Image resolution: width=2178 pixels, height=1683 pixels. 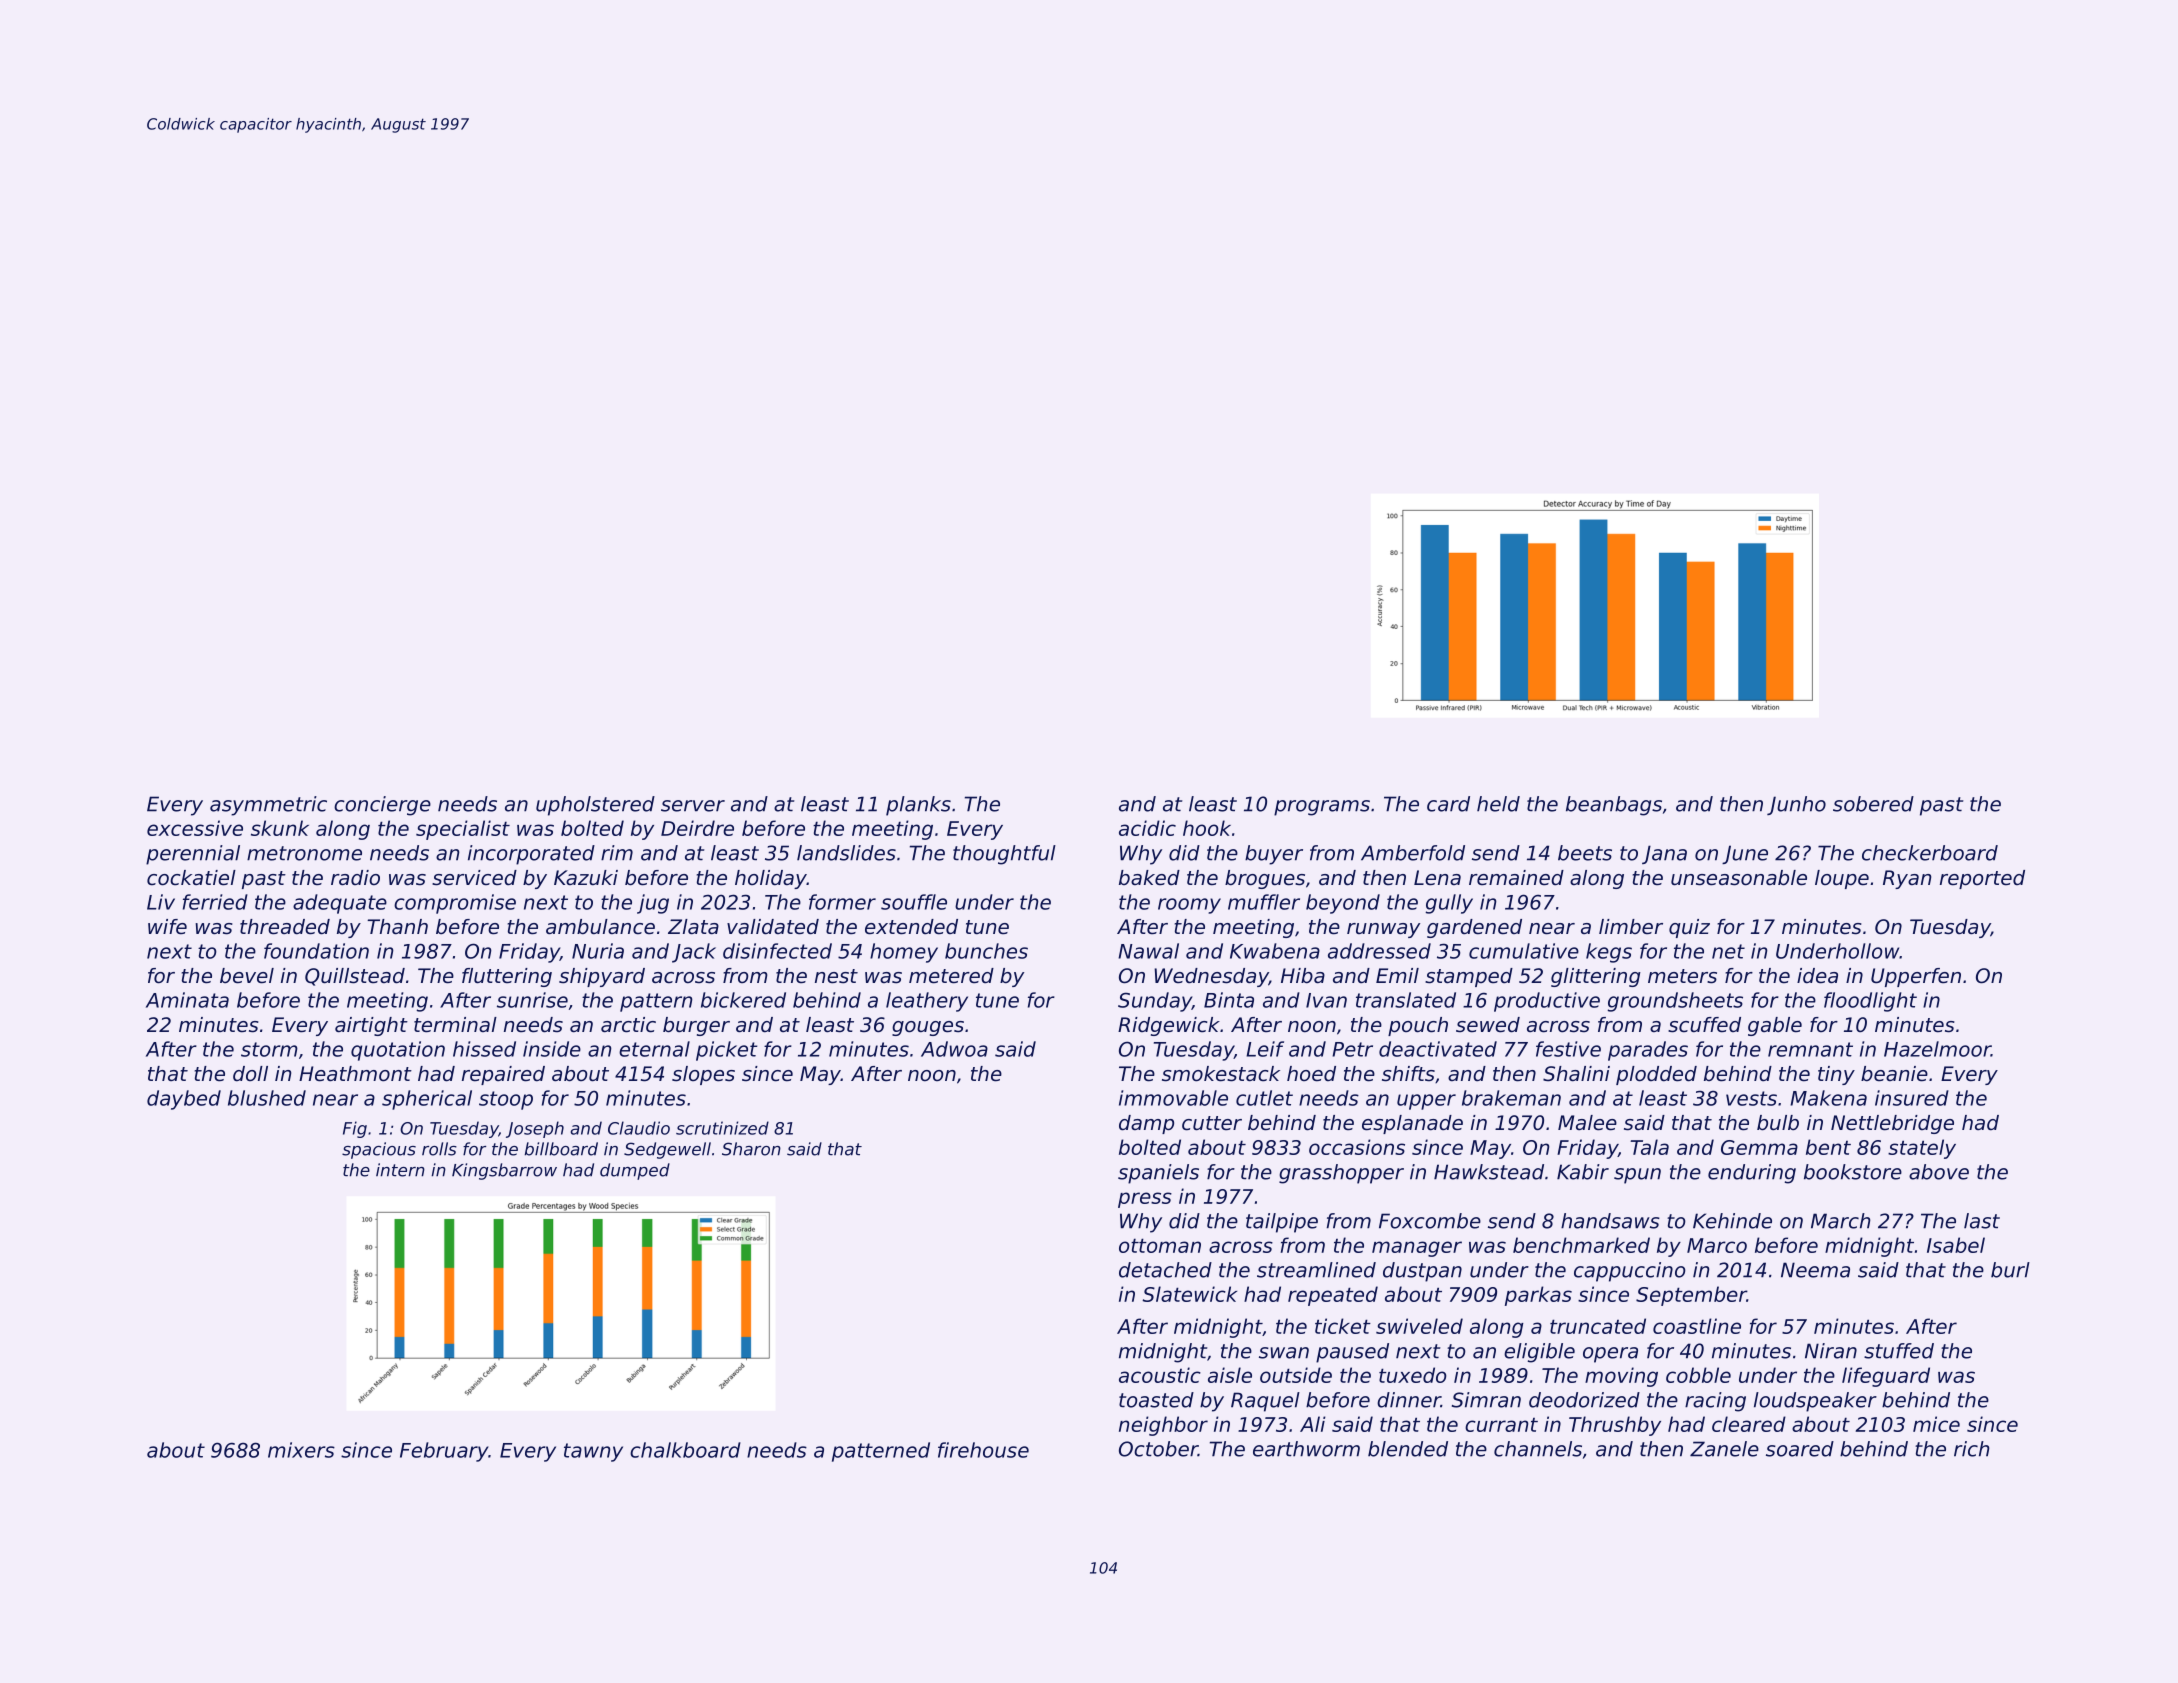 I want to click on Deirdre, so click(x=697, y=828).
